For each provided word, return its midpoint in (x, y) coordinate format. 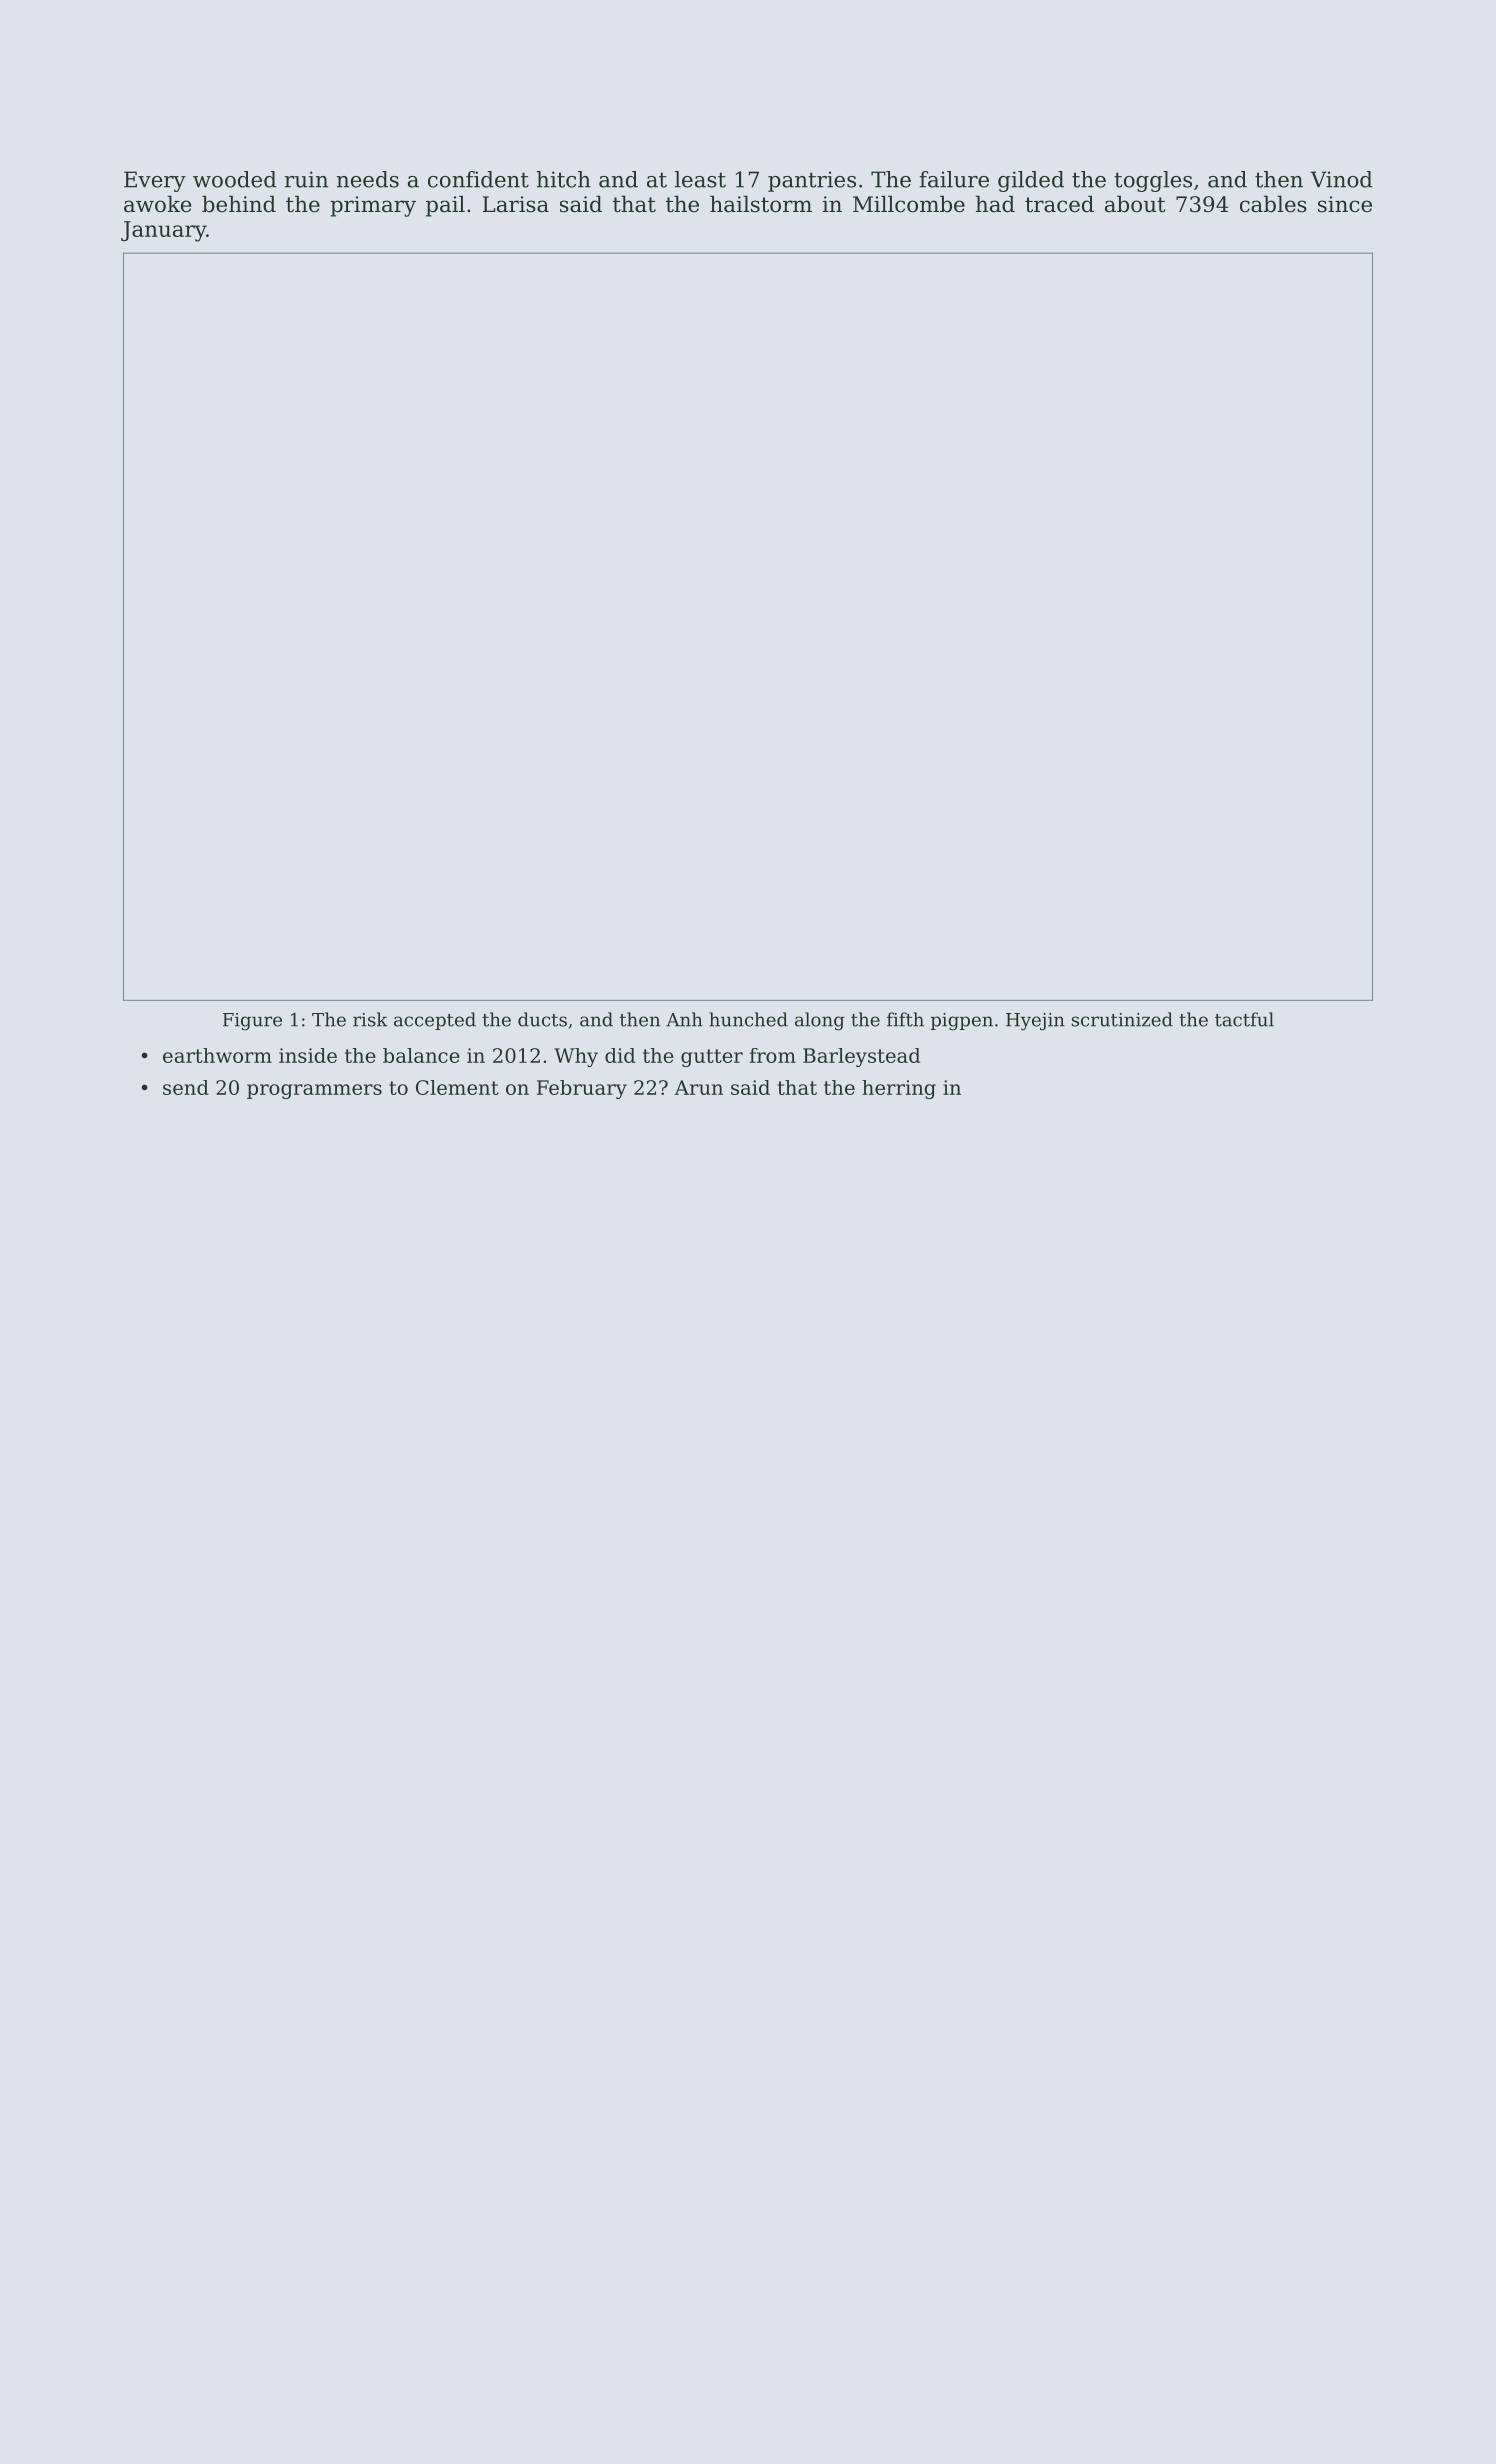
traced (1059, 204)
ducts (542, 1019)
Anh (684, 1019)
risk (370, 1019)
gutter (712, 1058)
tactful (1244, 1019)
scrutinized (1122, 1019)
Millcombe (909, 204)
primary (373, 206)
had (995, 204)
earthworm (217, 1055)
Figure (252, 1022)
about (1135, 204)
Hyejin (1035, 1022)
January (163, 231)
